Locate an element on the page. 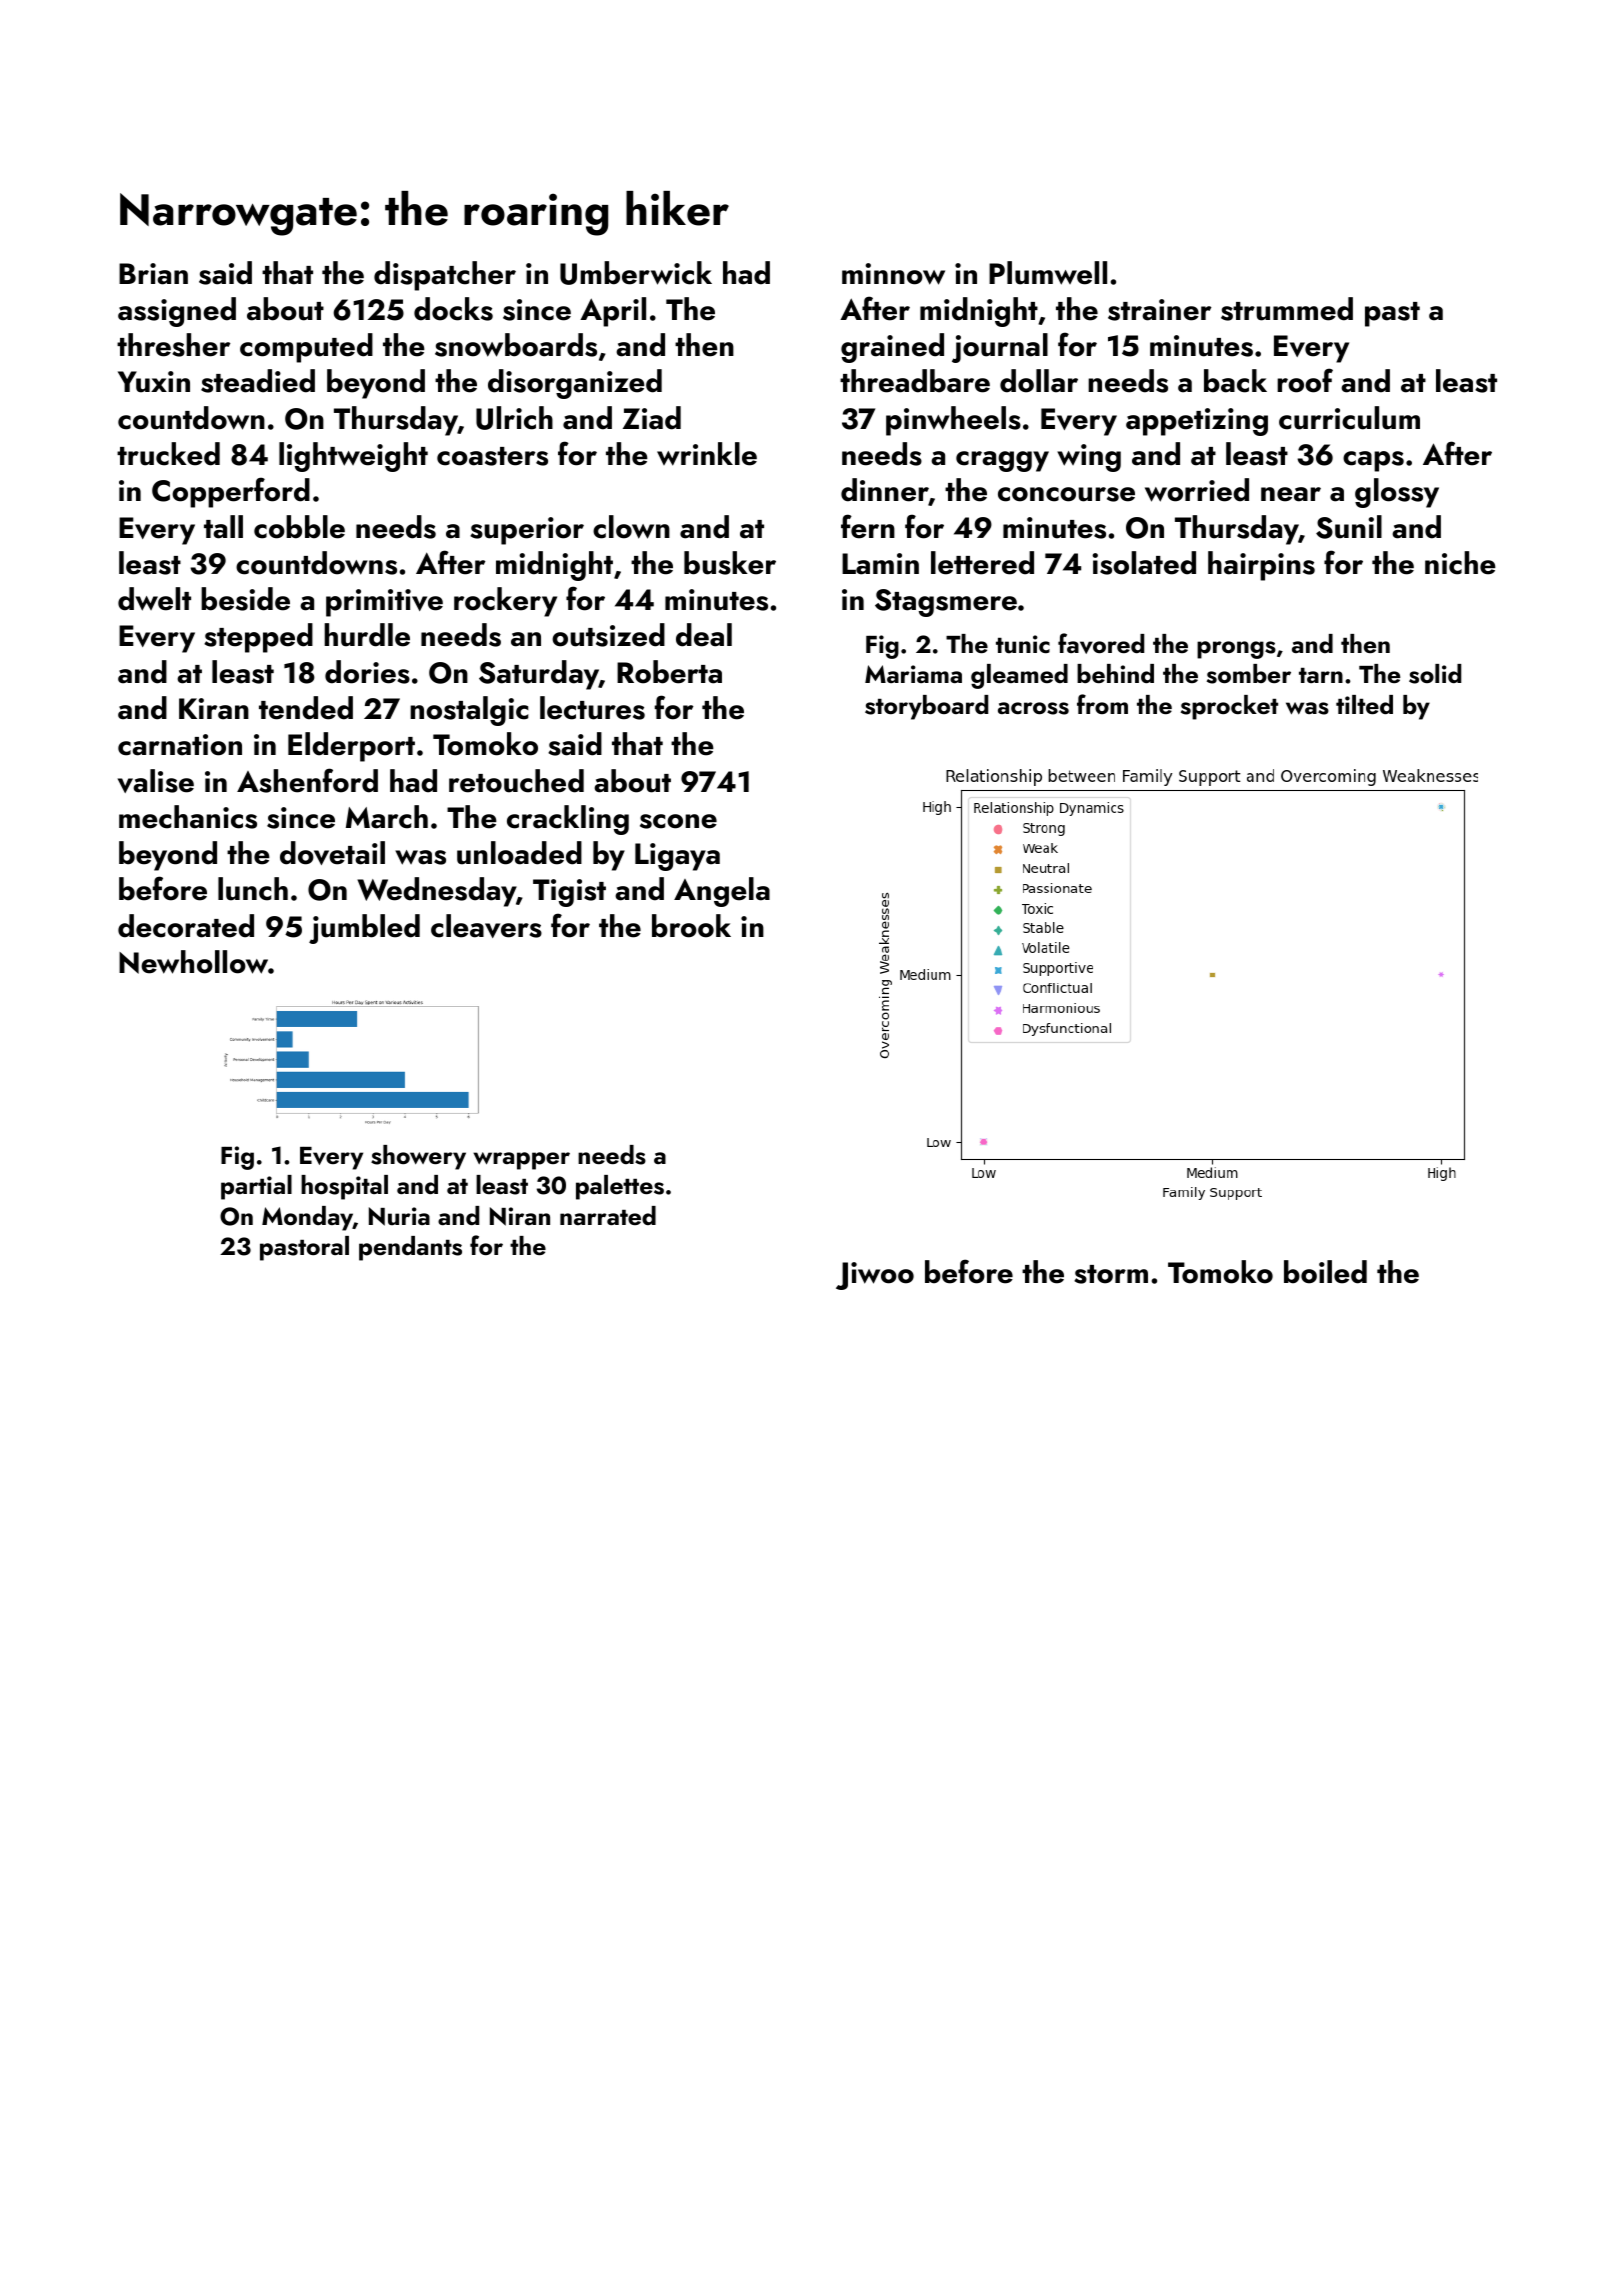 The image size is (1620, 2292). Jiwoo is located at coordinates (875, 1276).
